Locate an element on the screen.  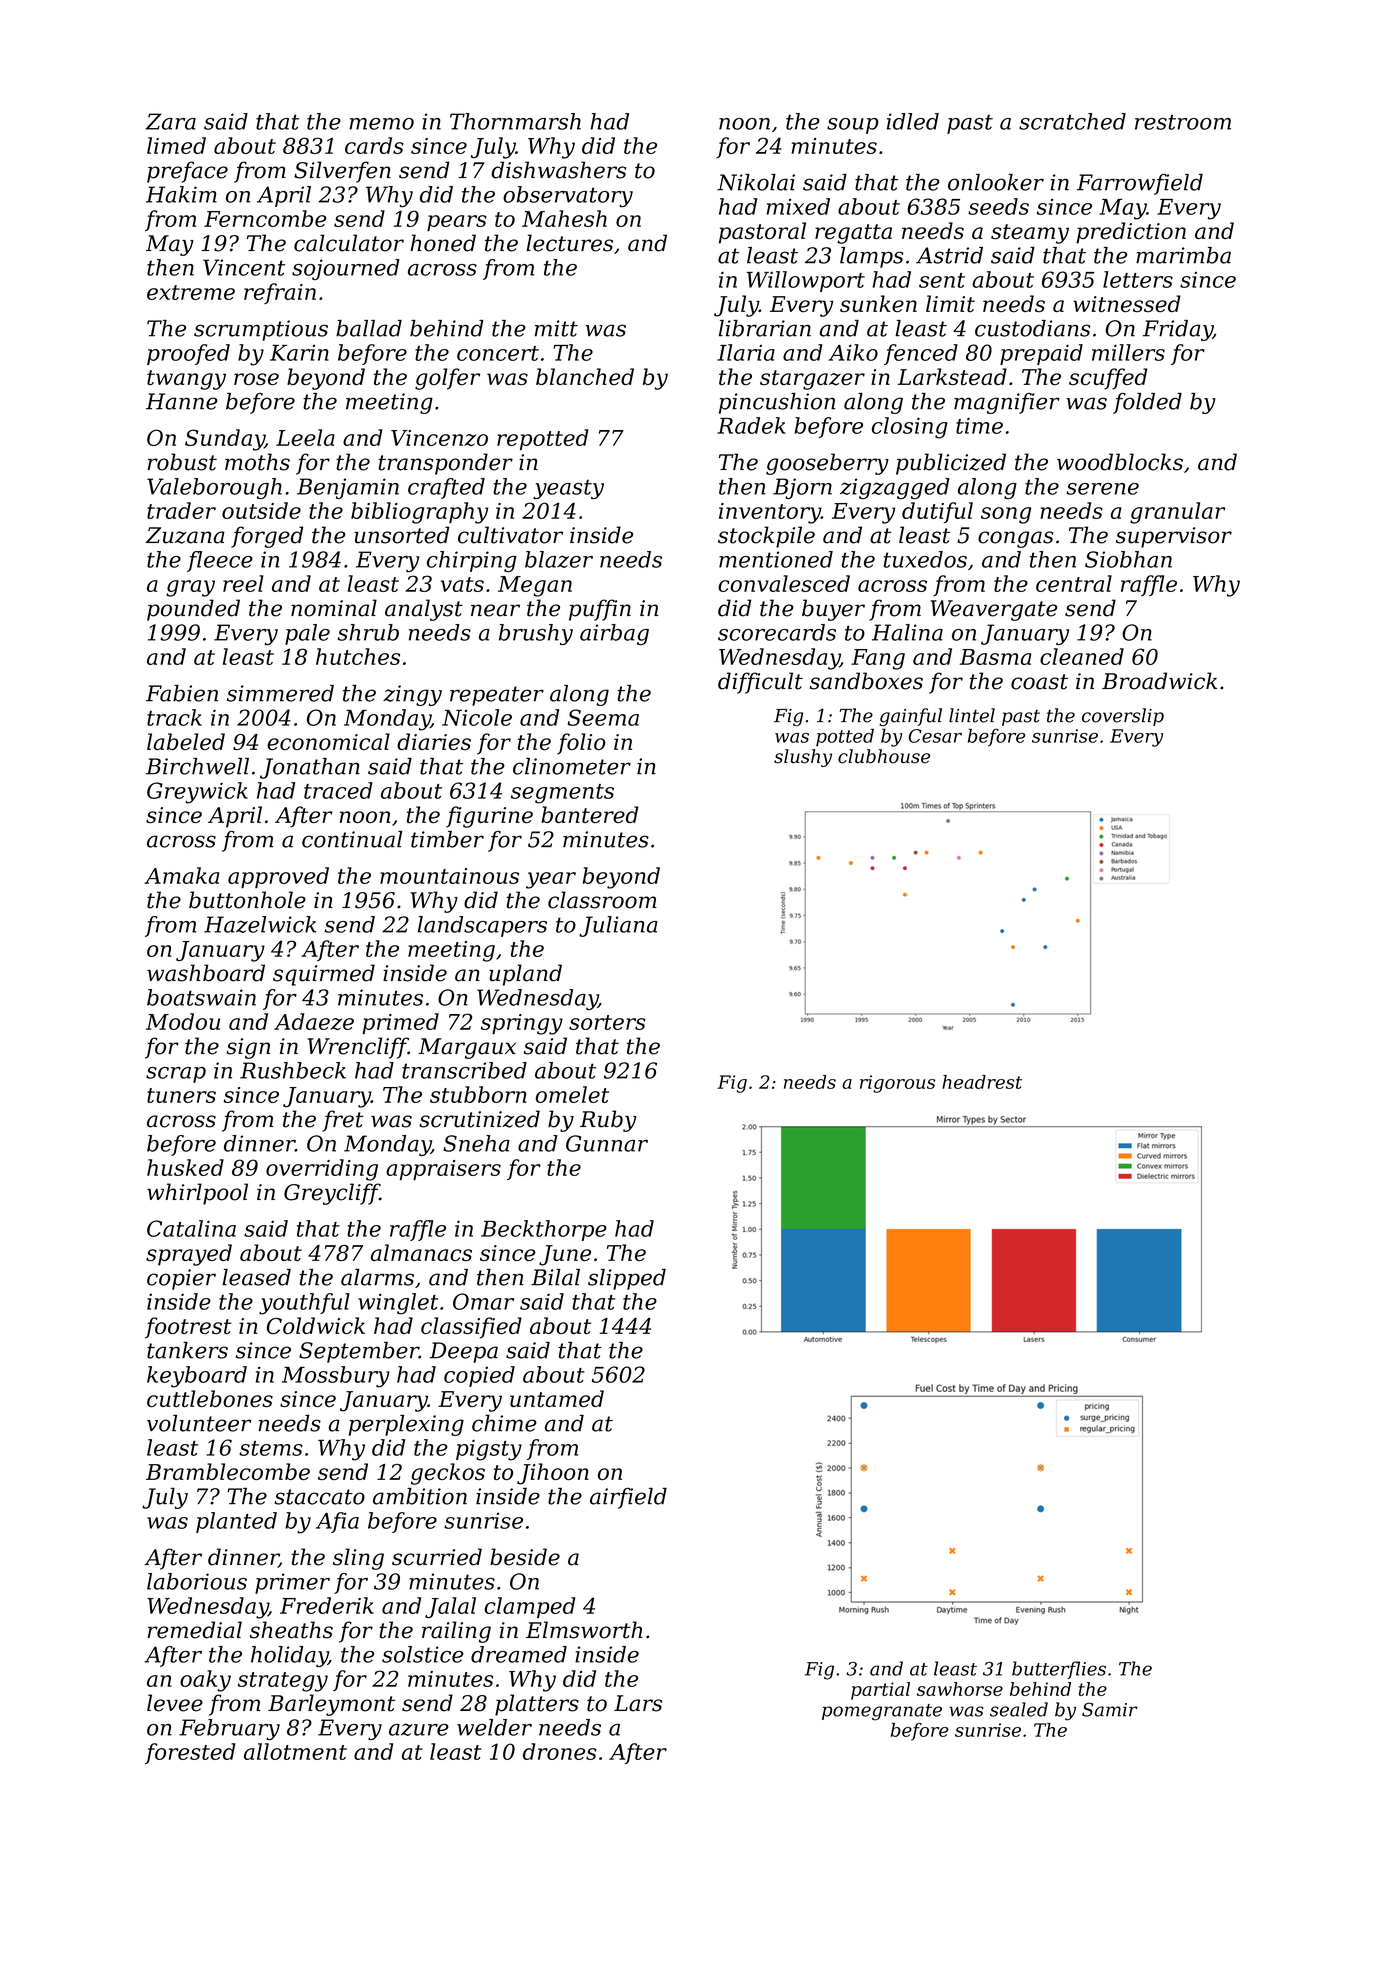
sojourned is located at coordinates (346, 269).
